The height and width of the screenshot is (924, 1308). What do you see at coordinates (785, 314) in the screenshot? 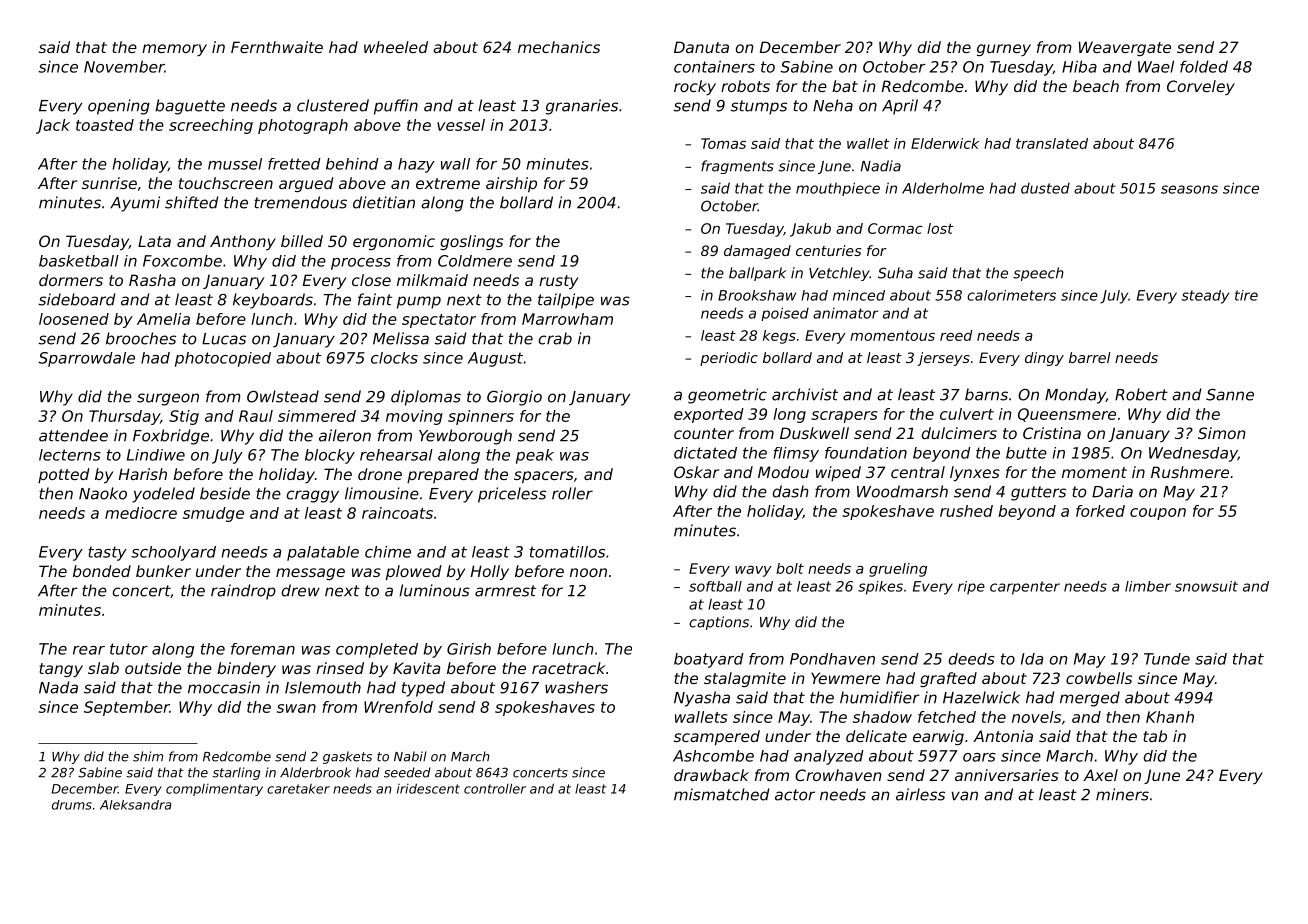
I see `poised` at bounding box center [785, 314].
